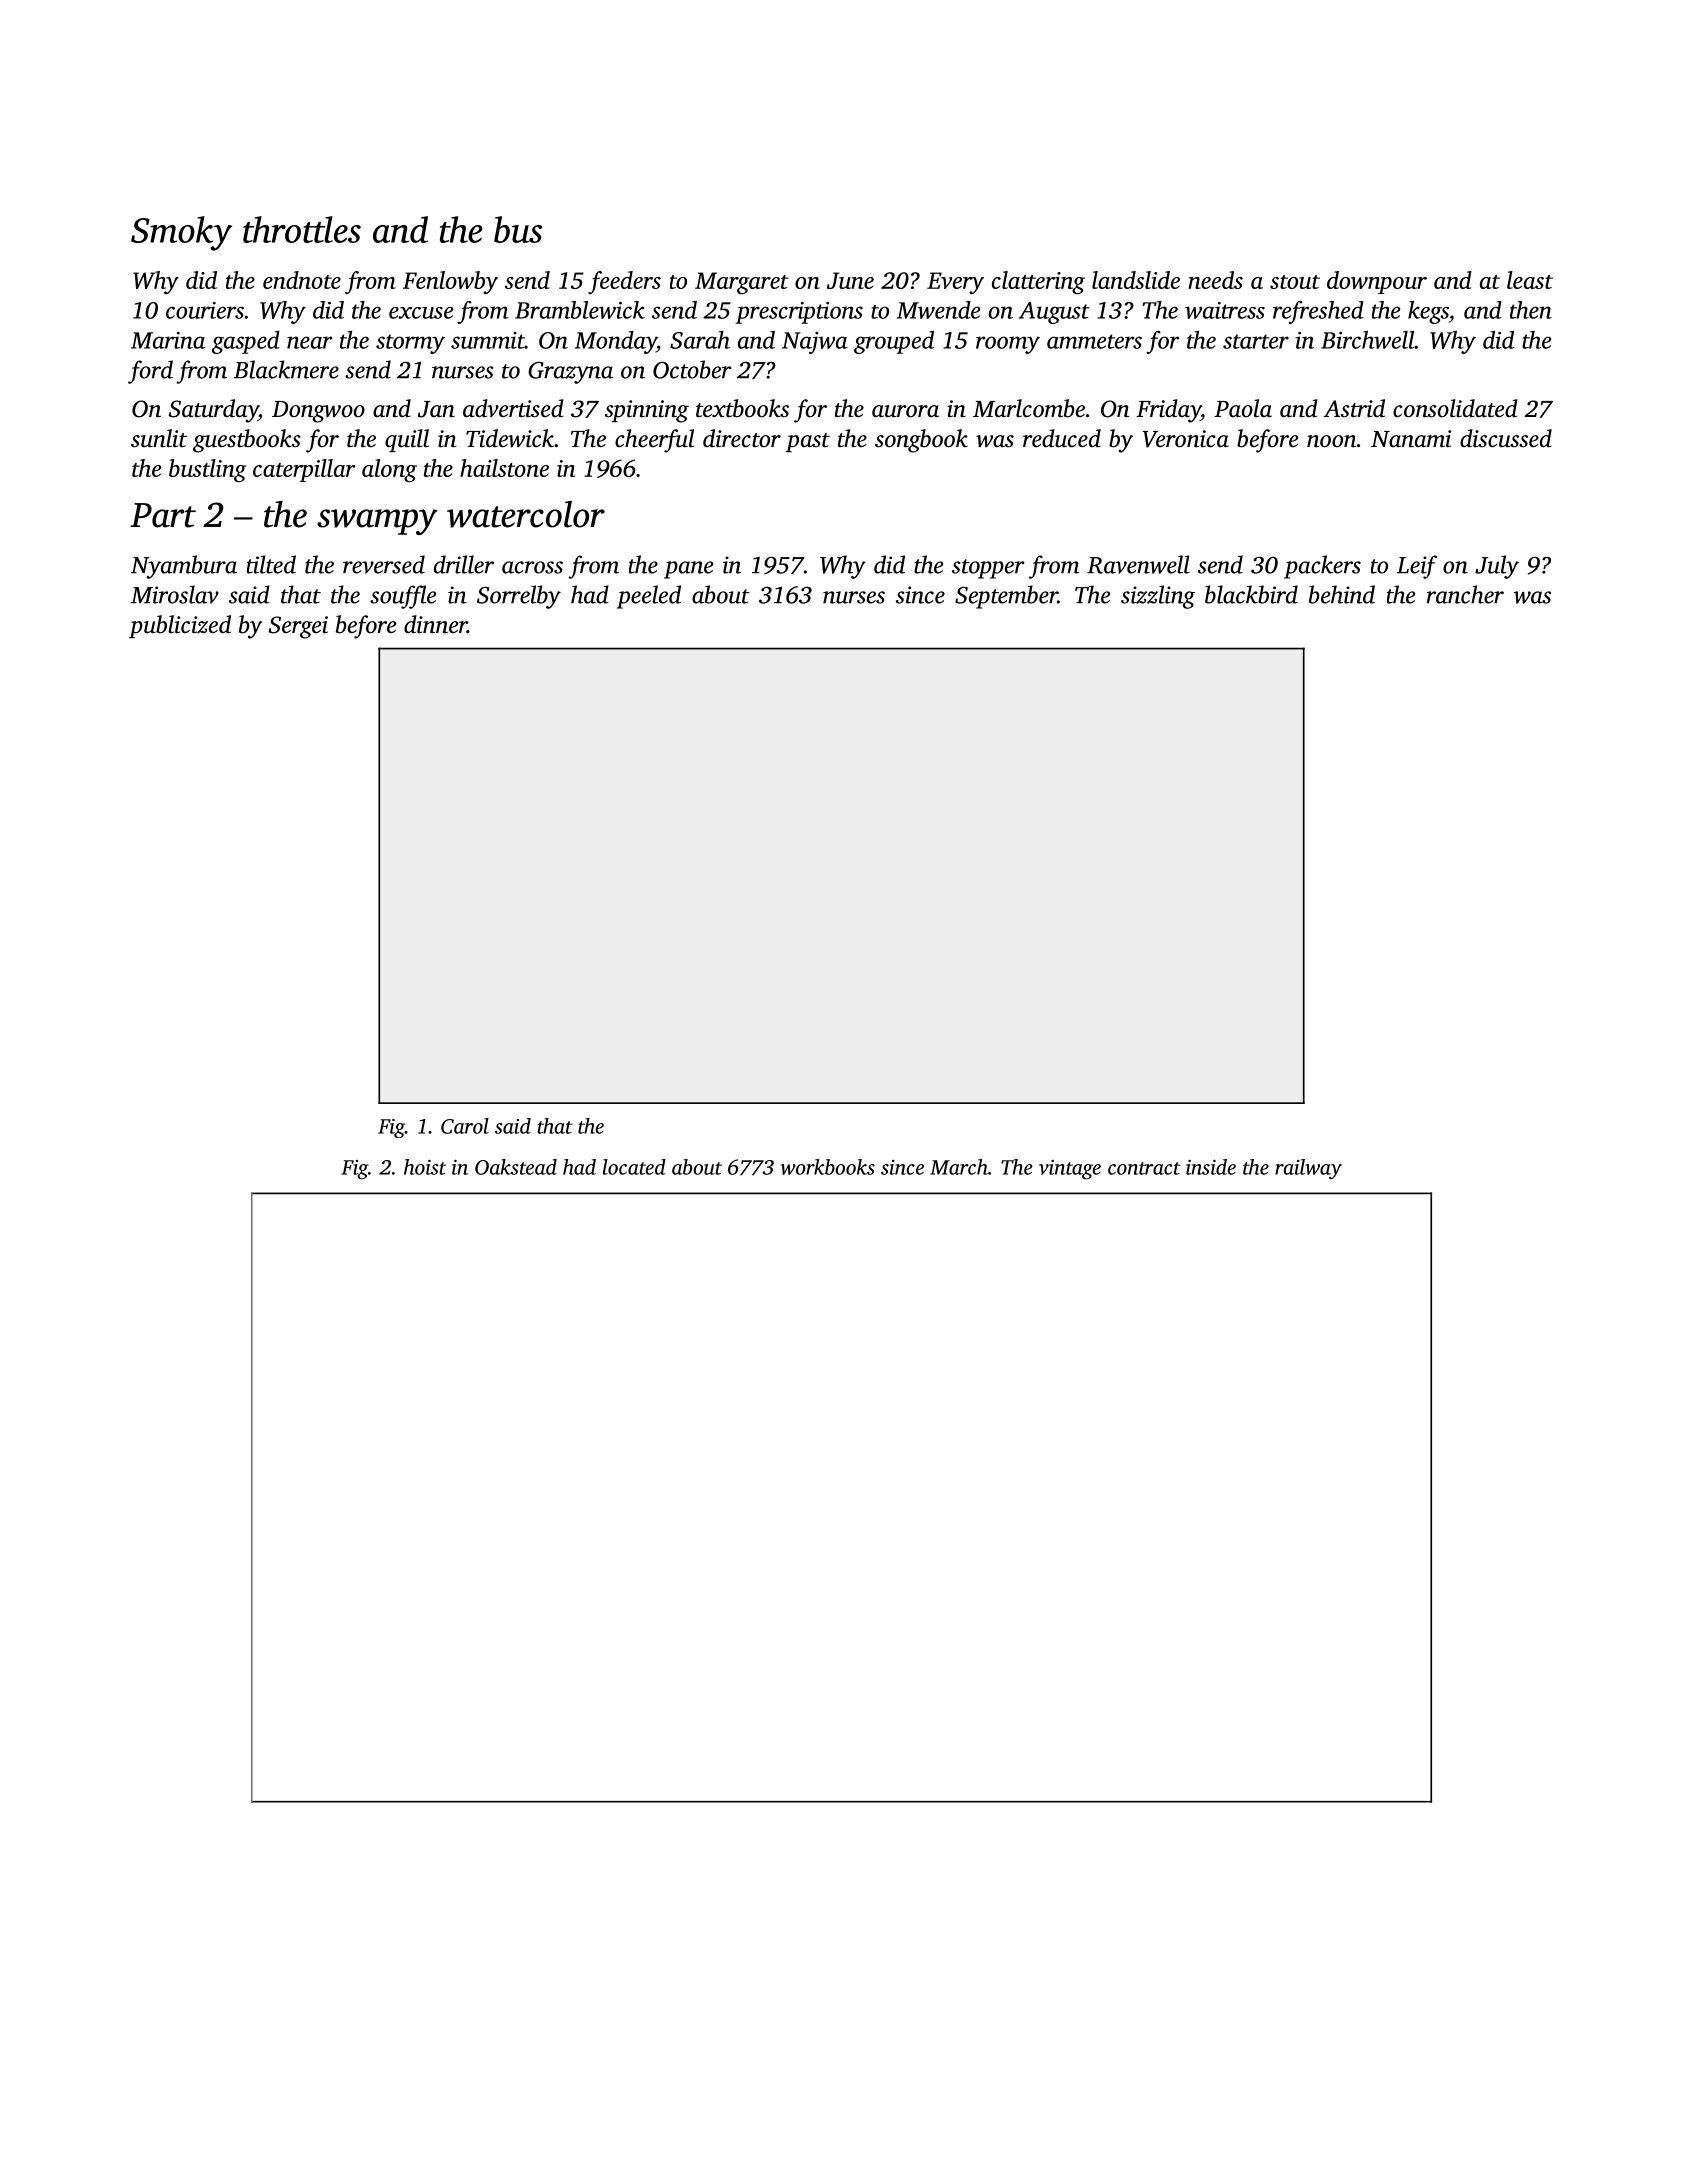 The image size is (1683, 2178). I want to click on Carol, so click(465, 1126).
